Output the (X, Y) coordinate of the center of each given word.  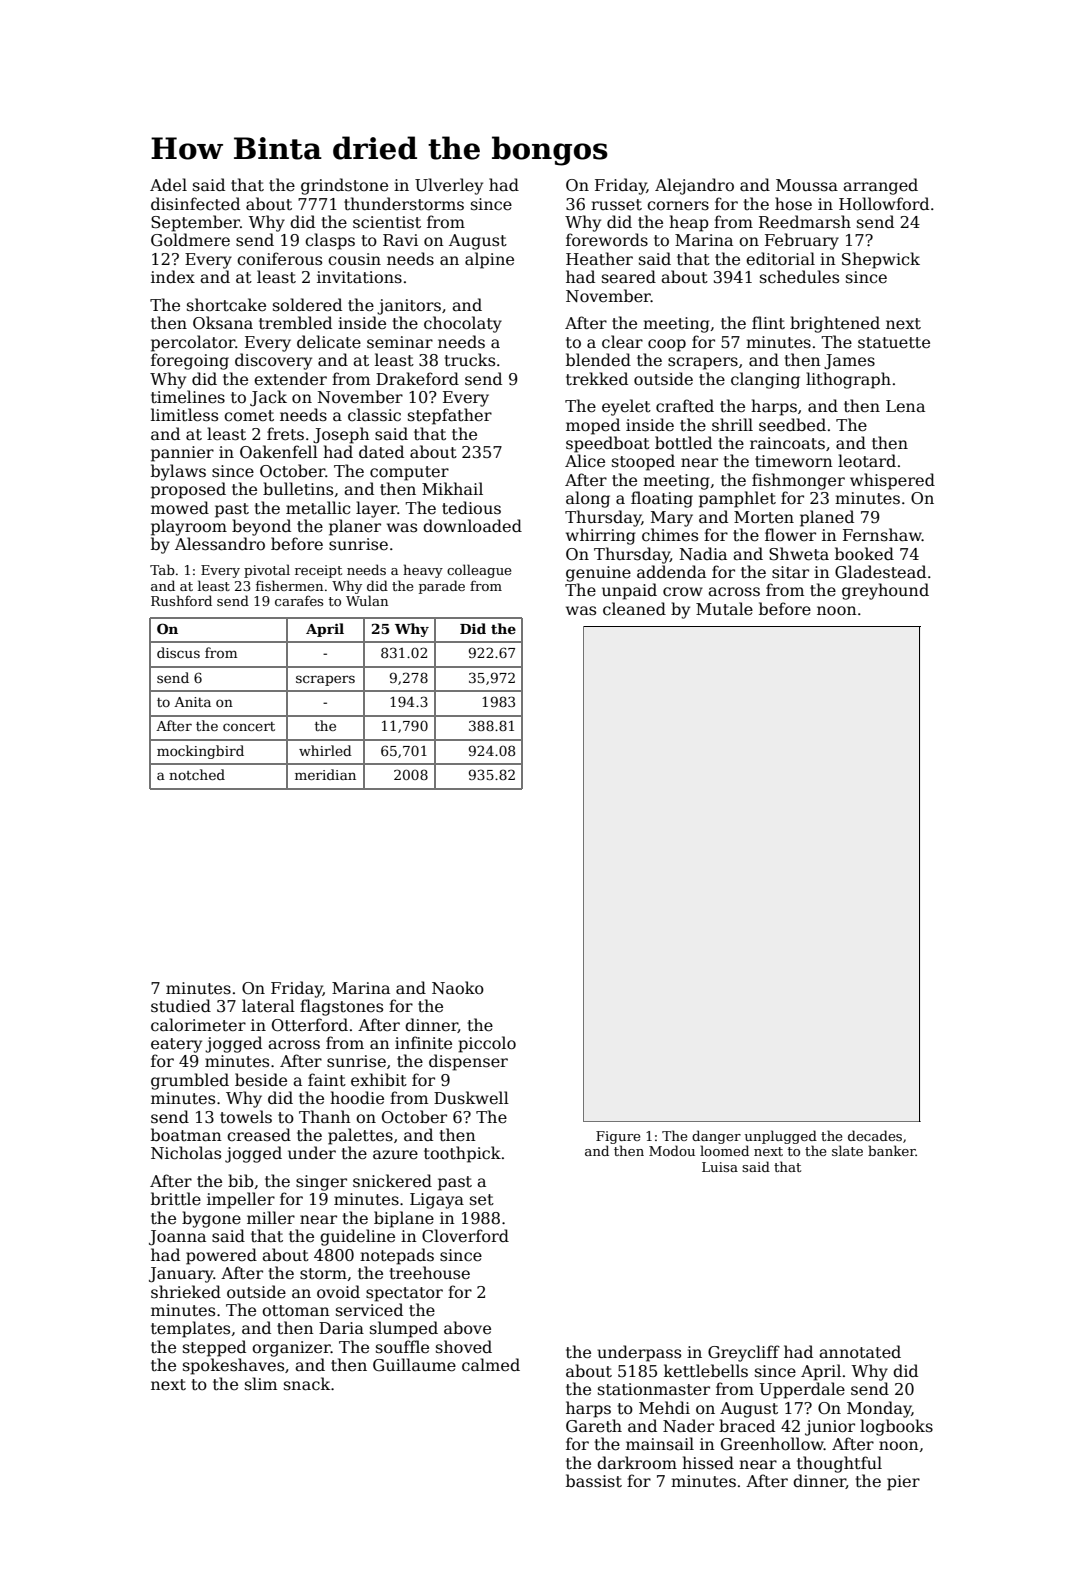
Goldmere (190, 240)
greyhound (885, 591)
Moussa (807, 185)
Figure (618, 1137)
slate (847, 1150)
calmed (491, 1364)
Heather (599, 259)
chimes (670, 534)
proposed (188, 490)
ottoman (296, 1311)
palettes (360, 1136)
